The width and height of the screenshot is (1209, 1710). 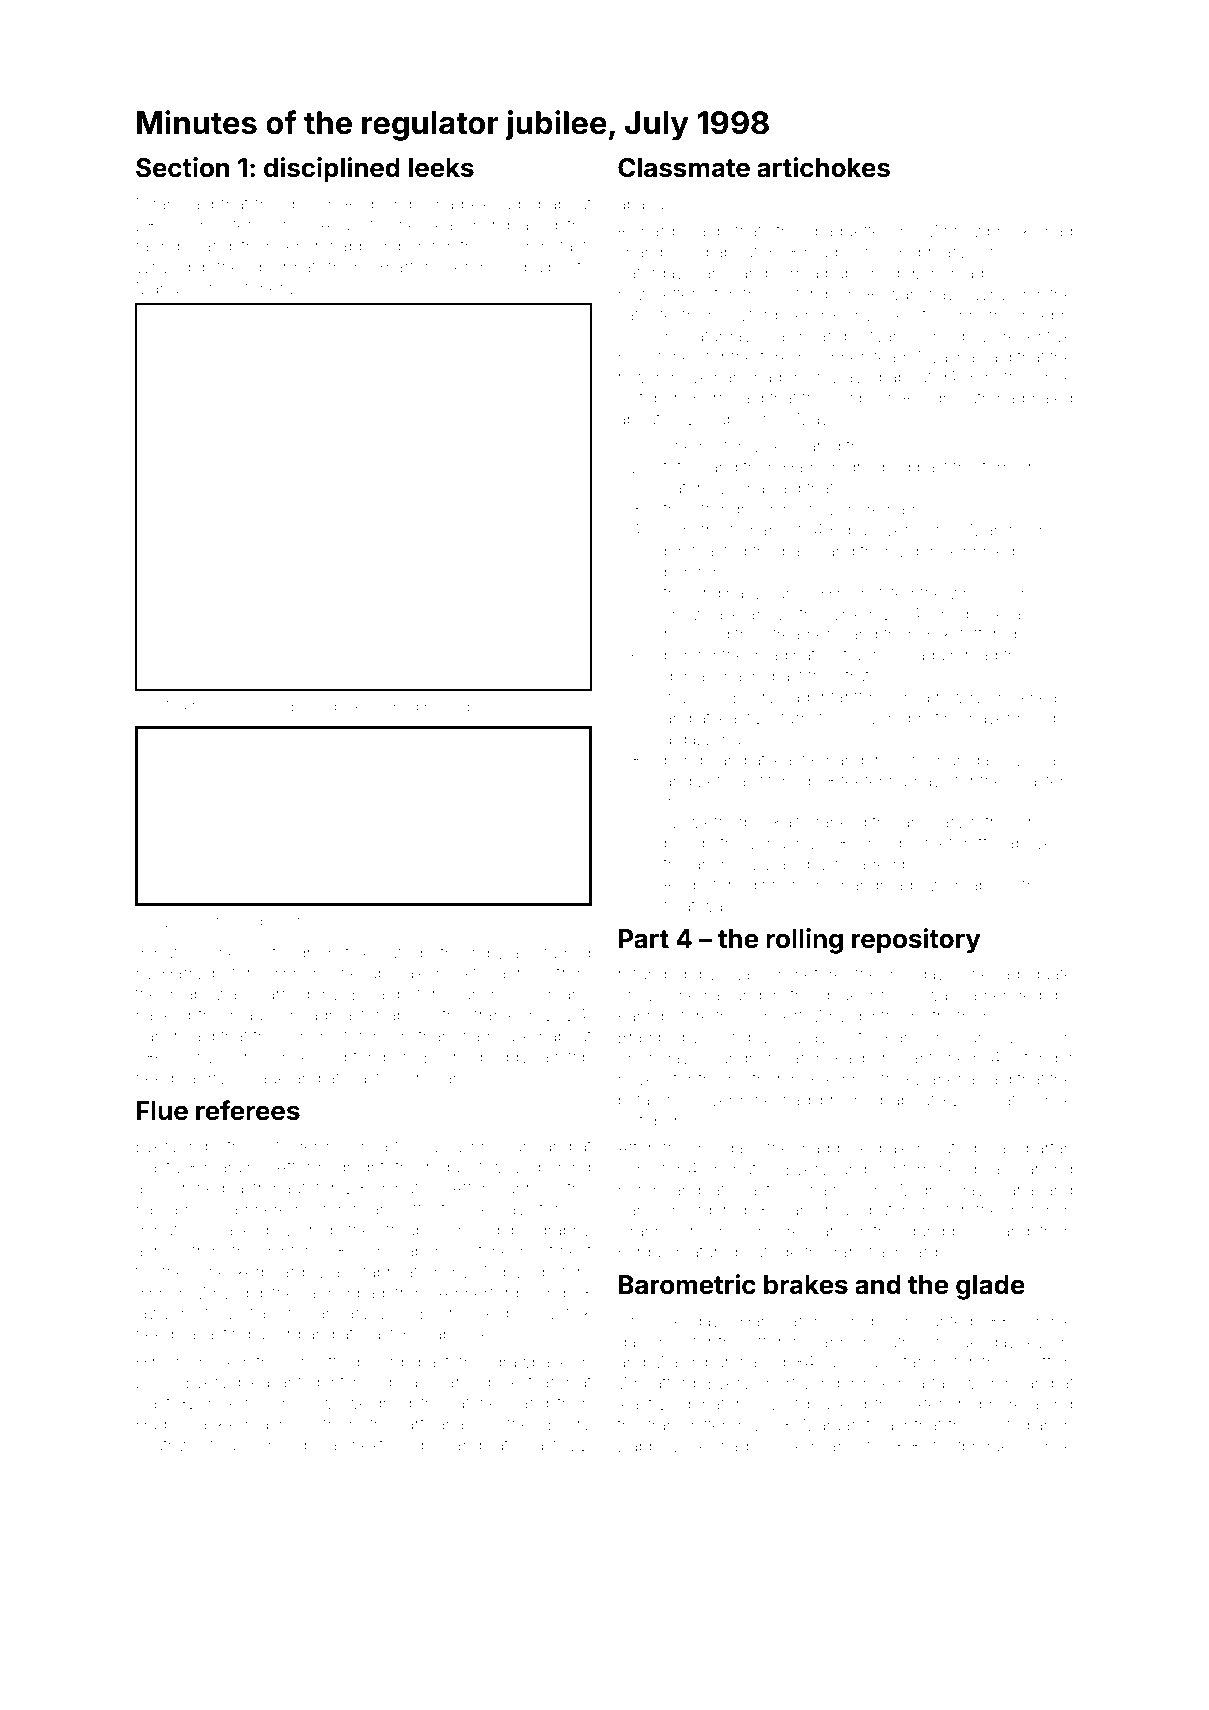 What do you see at coordinates (977, 230) in the screenshot?
I see `Minnowbrook` at bounding box center [977, 230].
